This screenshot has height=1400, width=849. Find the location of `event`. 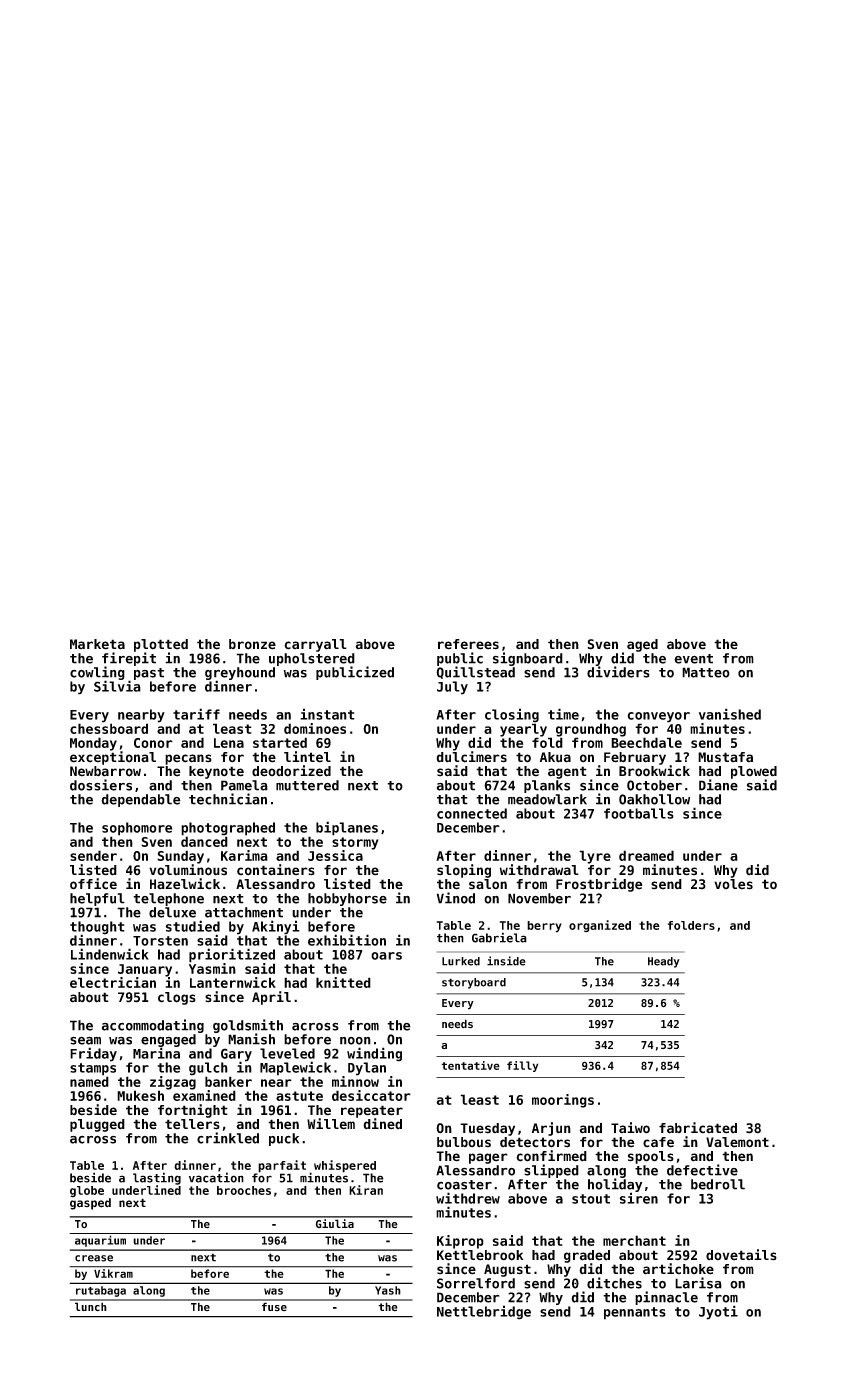

event is located at coordinates (693, 659).
